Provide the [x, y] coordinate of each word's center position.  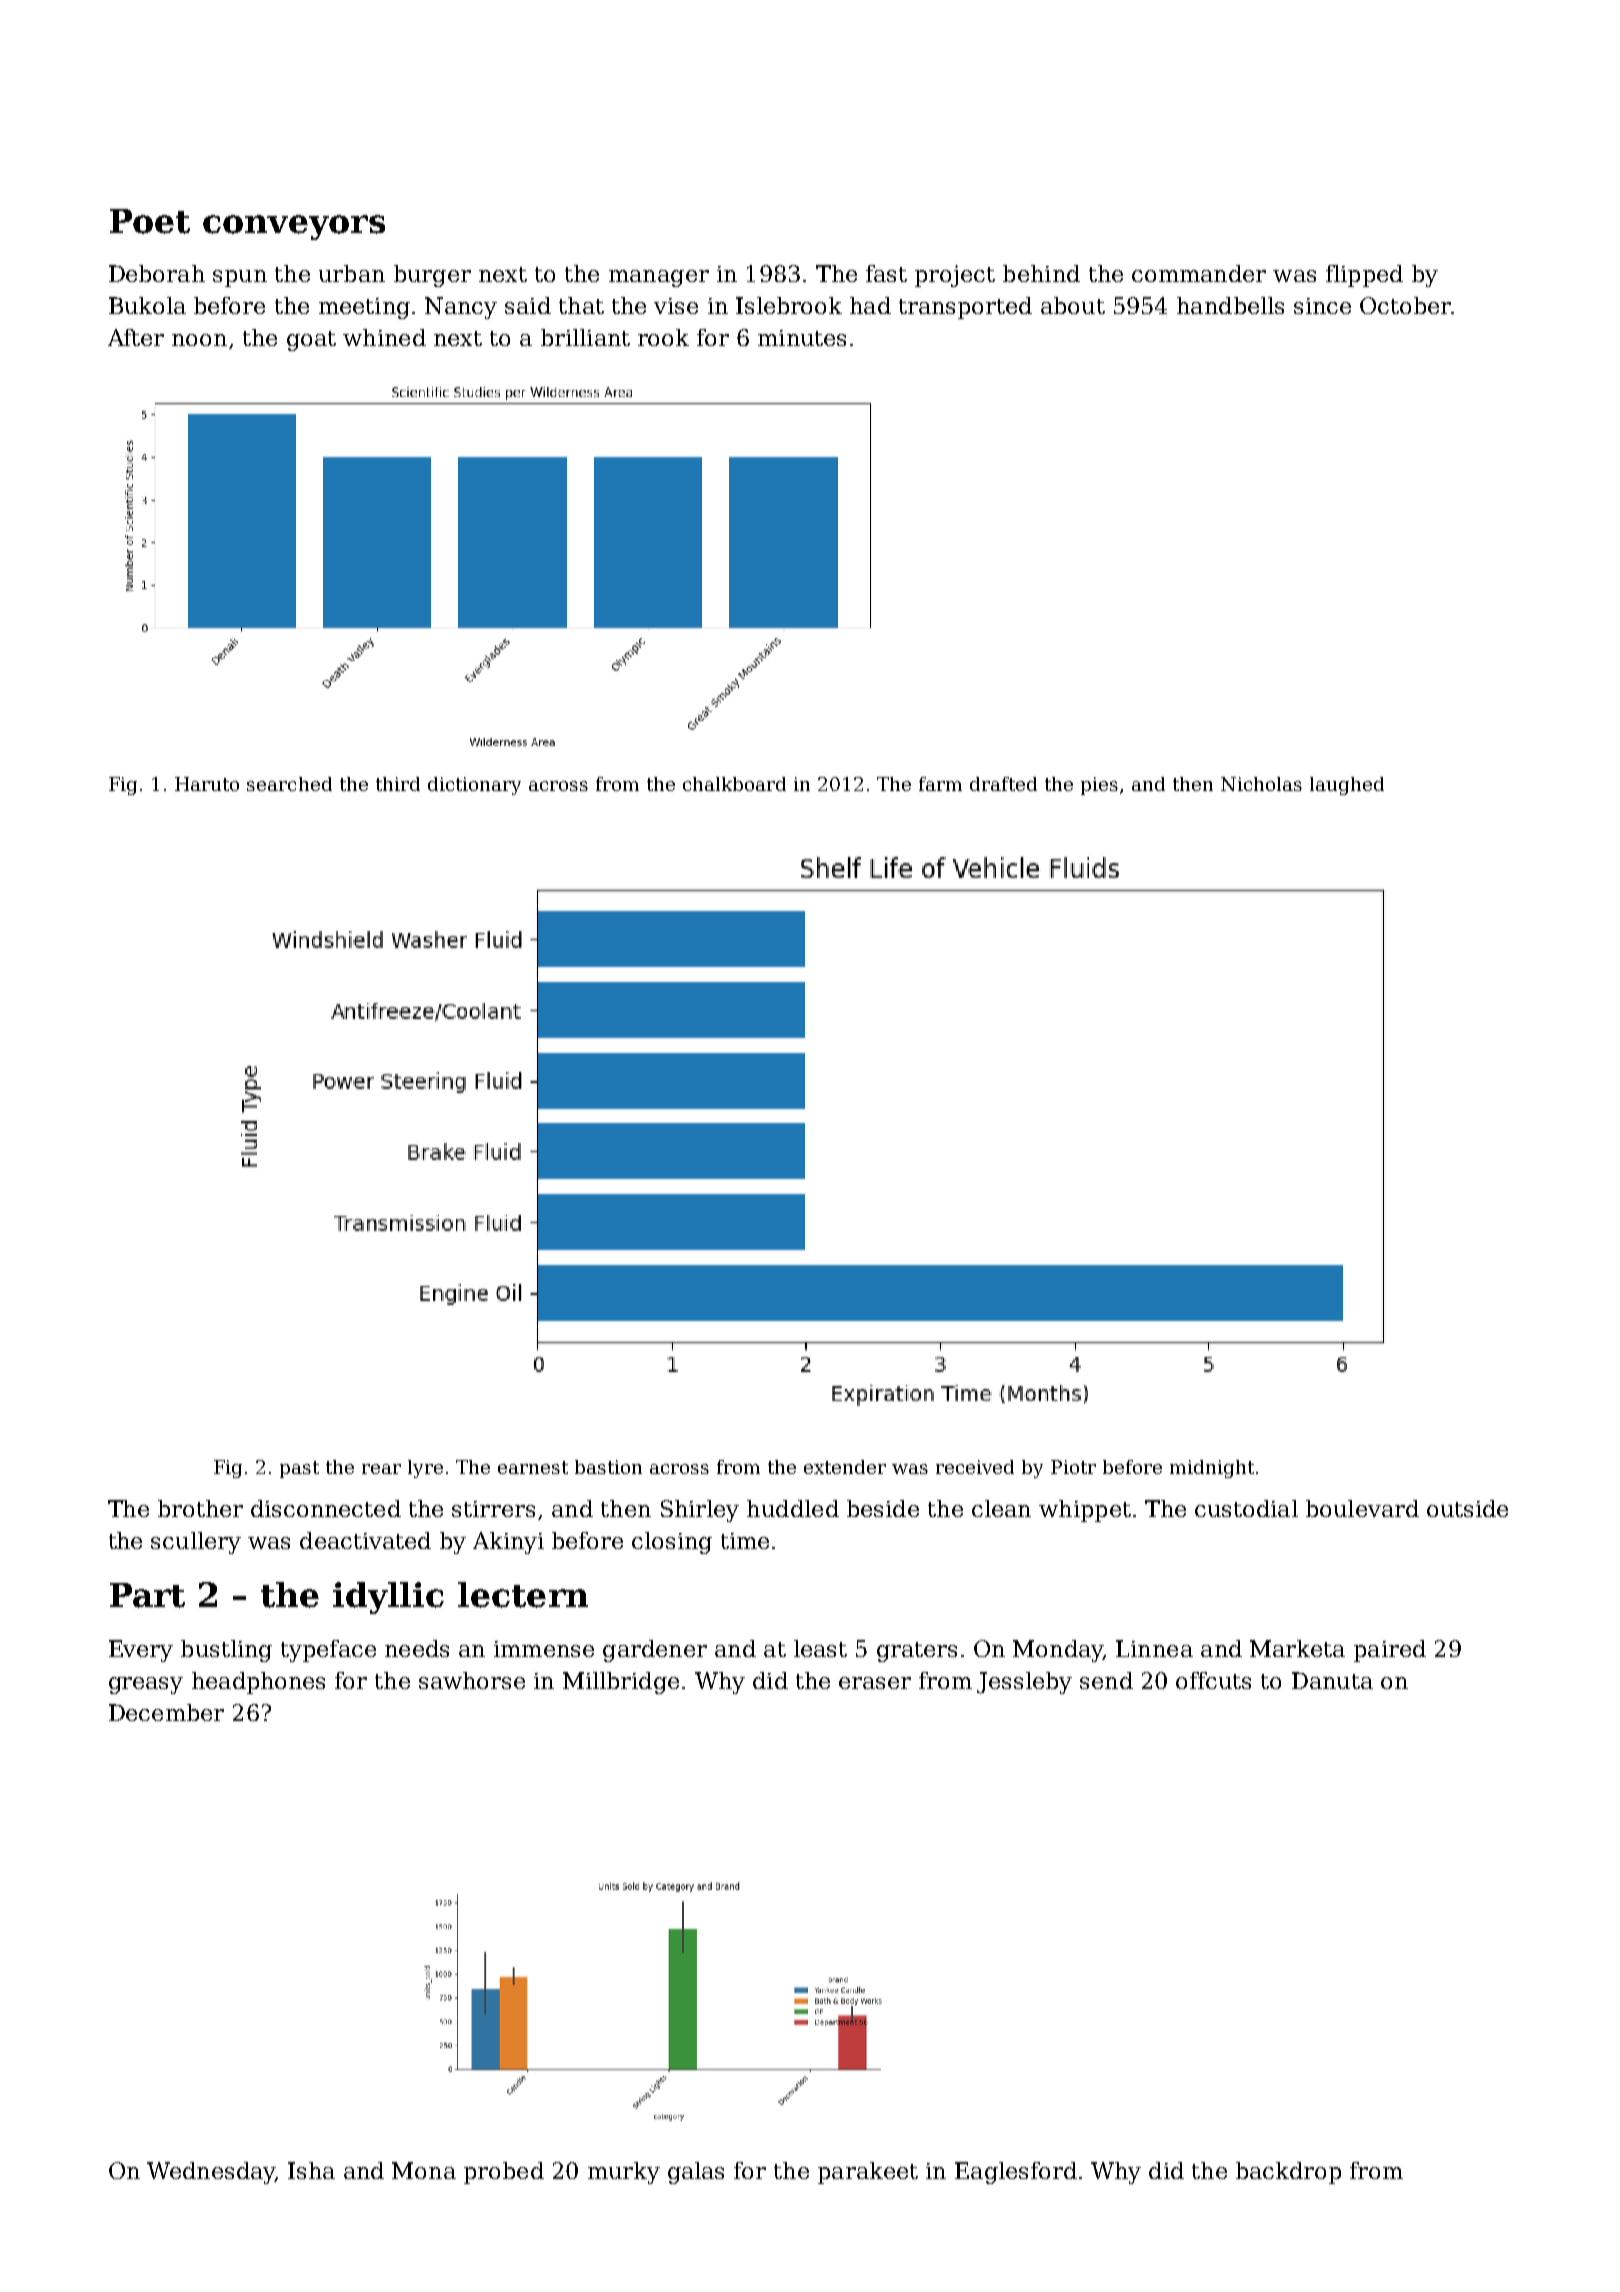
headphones [258, 1683]
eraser [875, 1683]
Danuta [1332, 1680]
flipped [1364, 276]
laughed [1347, 786]
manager [659, 278]
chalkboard [734, 784]
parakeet [868, 2173]
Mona [424, 2170]
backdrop [1288, 2173]
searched [289, 784]
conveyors [294, 227]
